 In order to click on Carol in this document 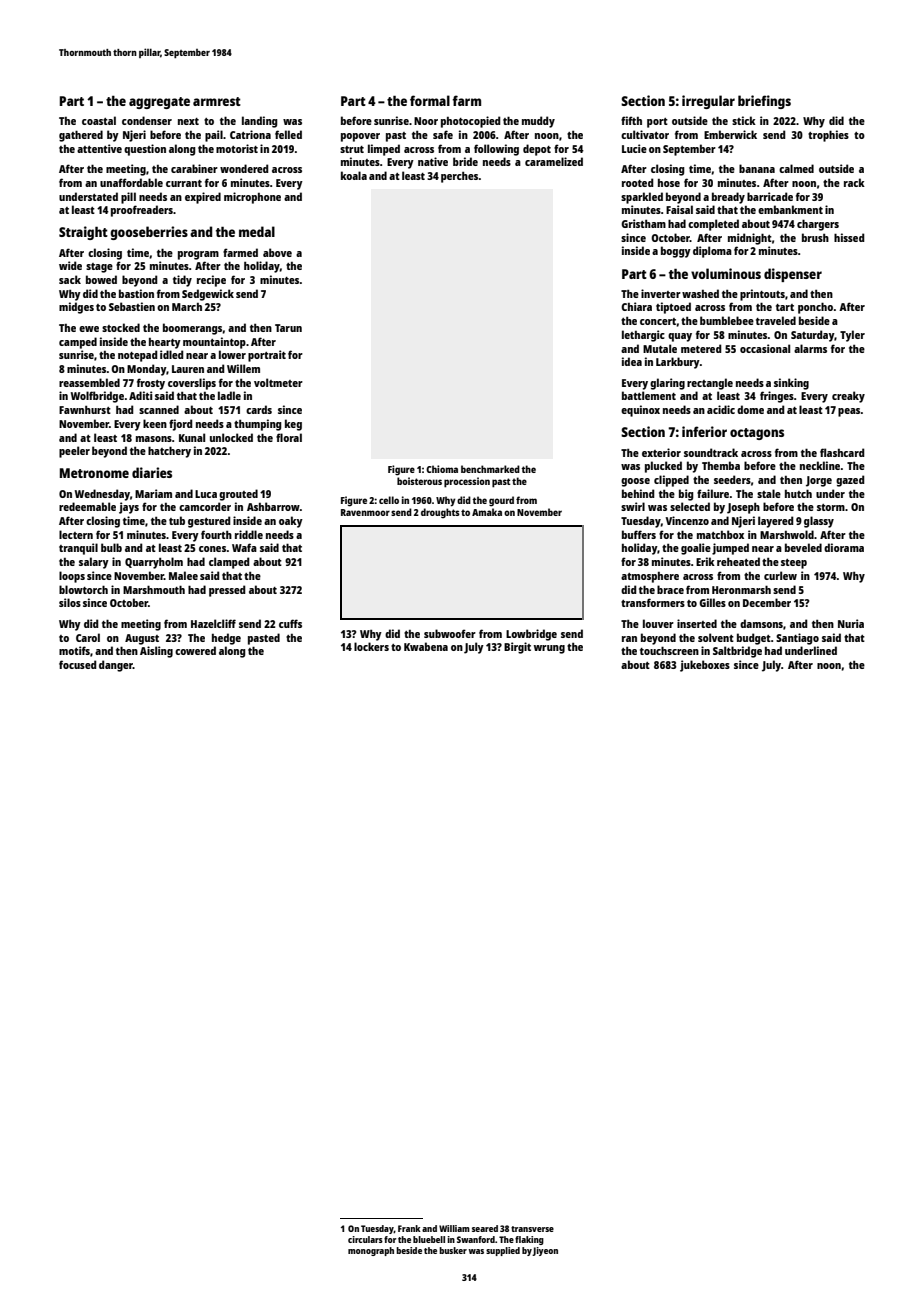, I will do `click(88, 637)`.
